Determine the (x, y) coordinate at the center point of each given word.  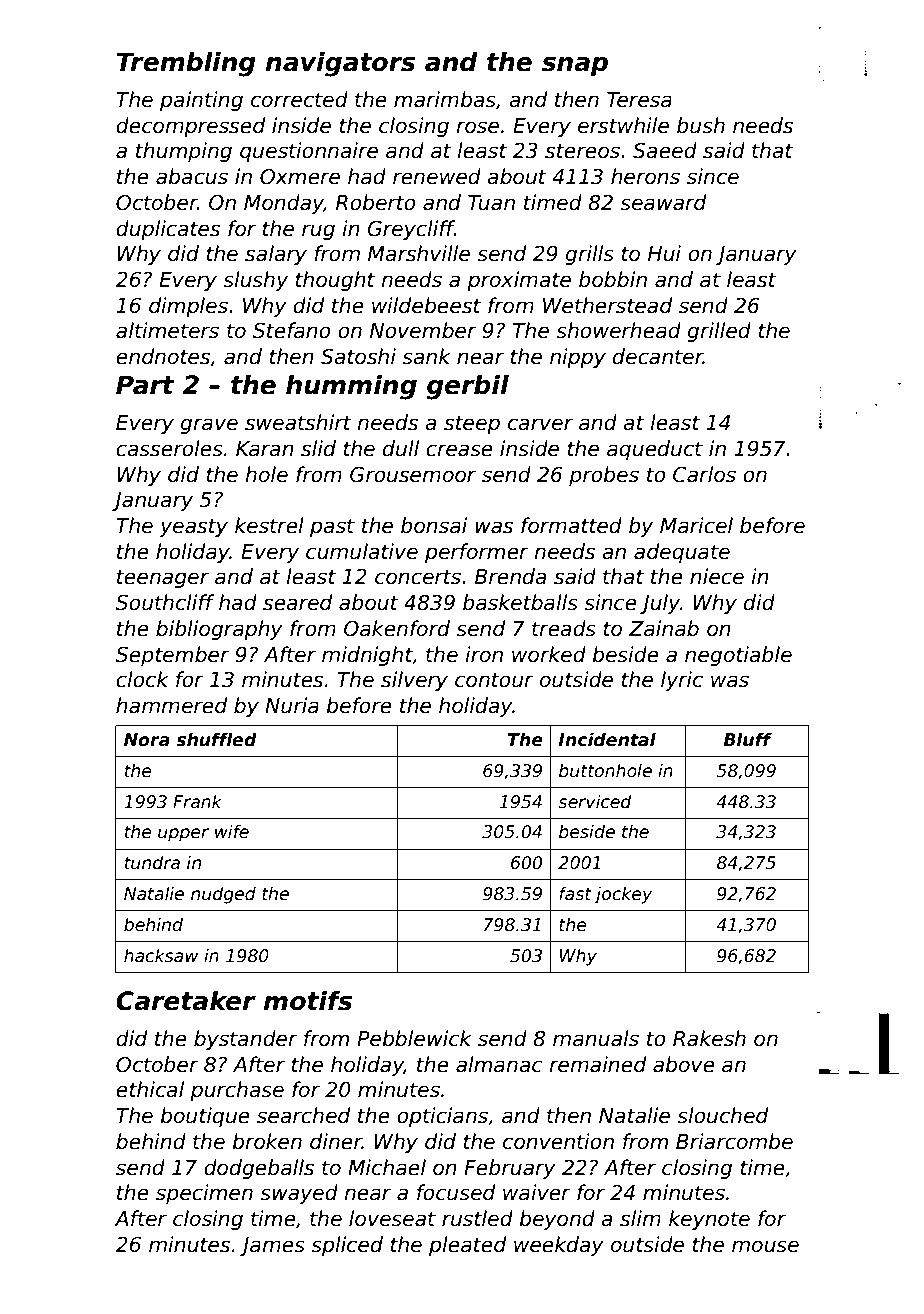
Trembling (186, 64)
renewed (437, 176)
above (684, 1064)
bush (701, 125)
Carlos (704, 474)
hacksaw (161, 955)
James (272, 1246)
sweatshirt (298, 422)
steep (472, 424)
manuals (596, 1038)
